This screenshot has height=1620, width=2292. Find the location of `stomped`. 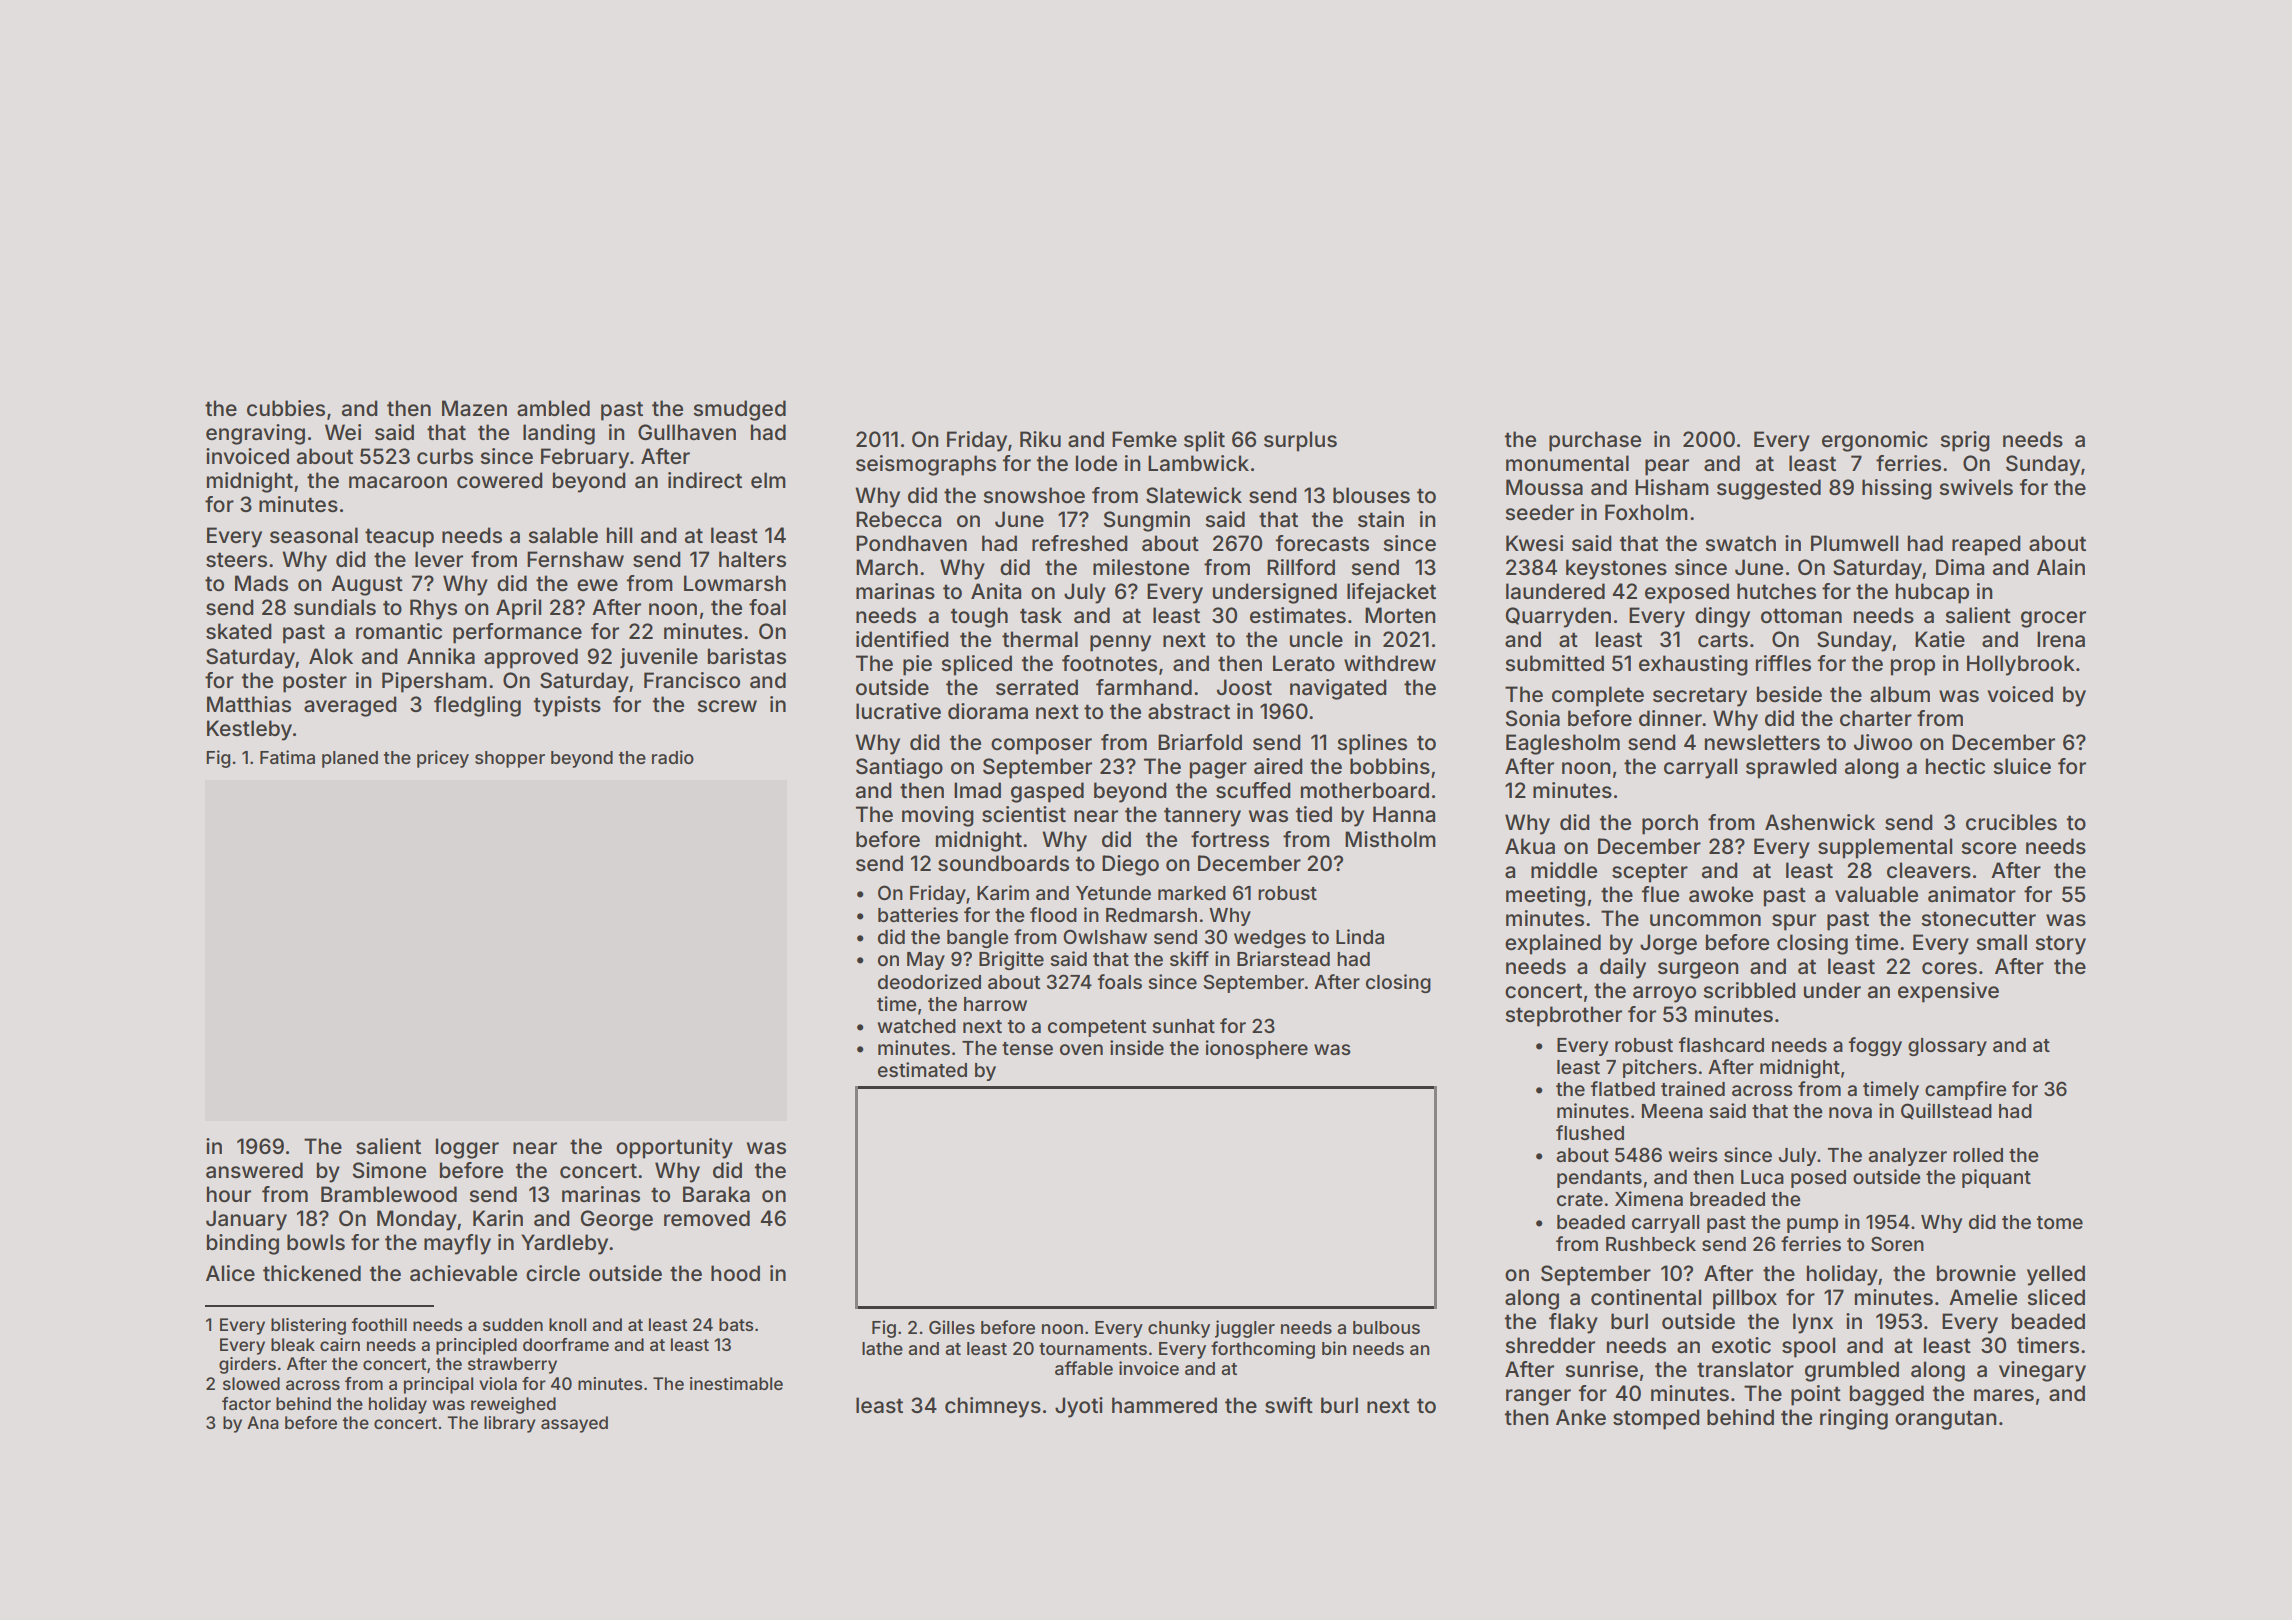

stomped is located at coordinates (1656, 1419).
